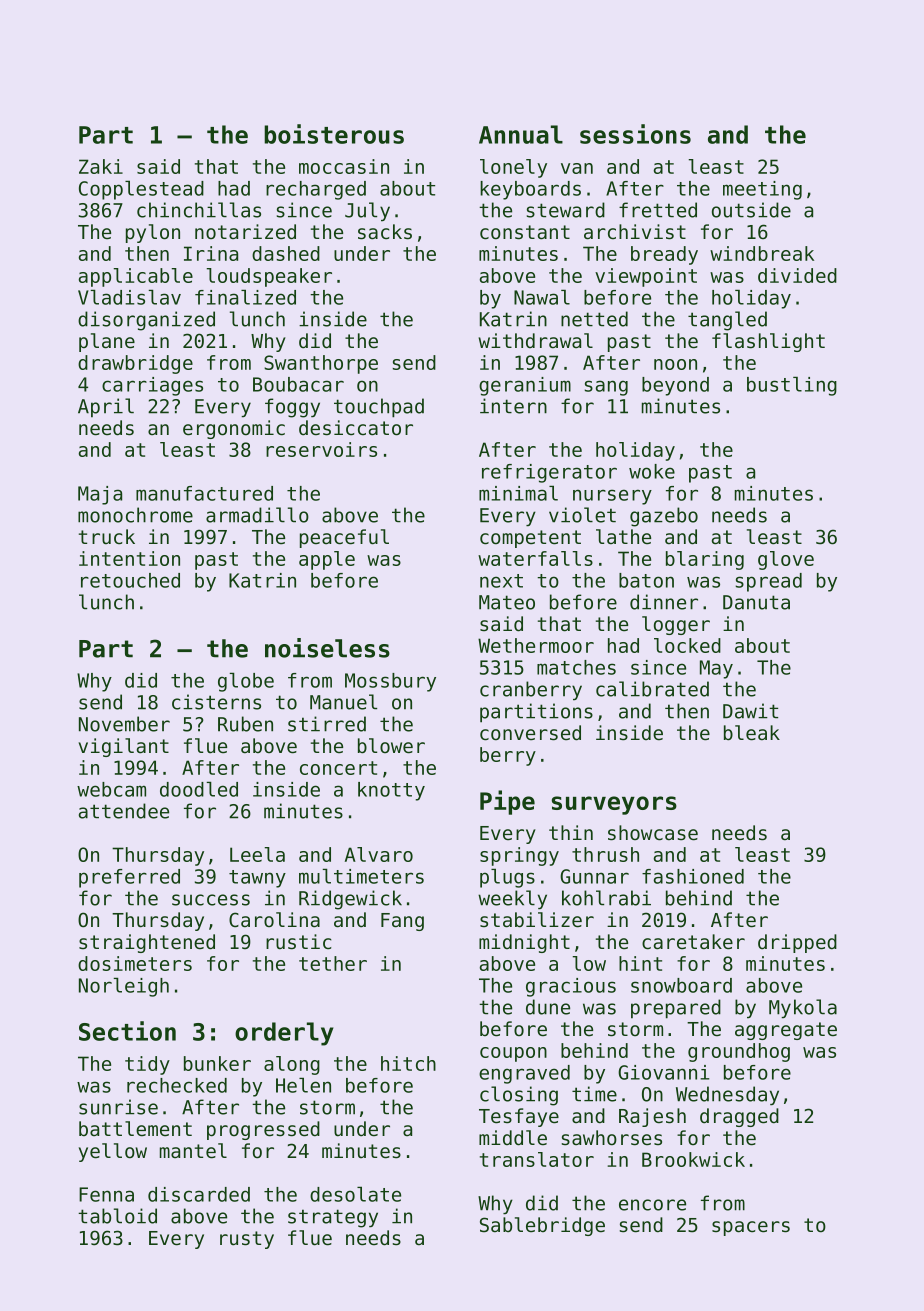  I want to click on noon, so click(675, 364).
